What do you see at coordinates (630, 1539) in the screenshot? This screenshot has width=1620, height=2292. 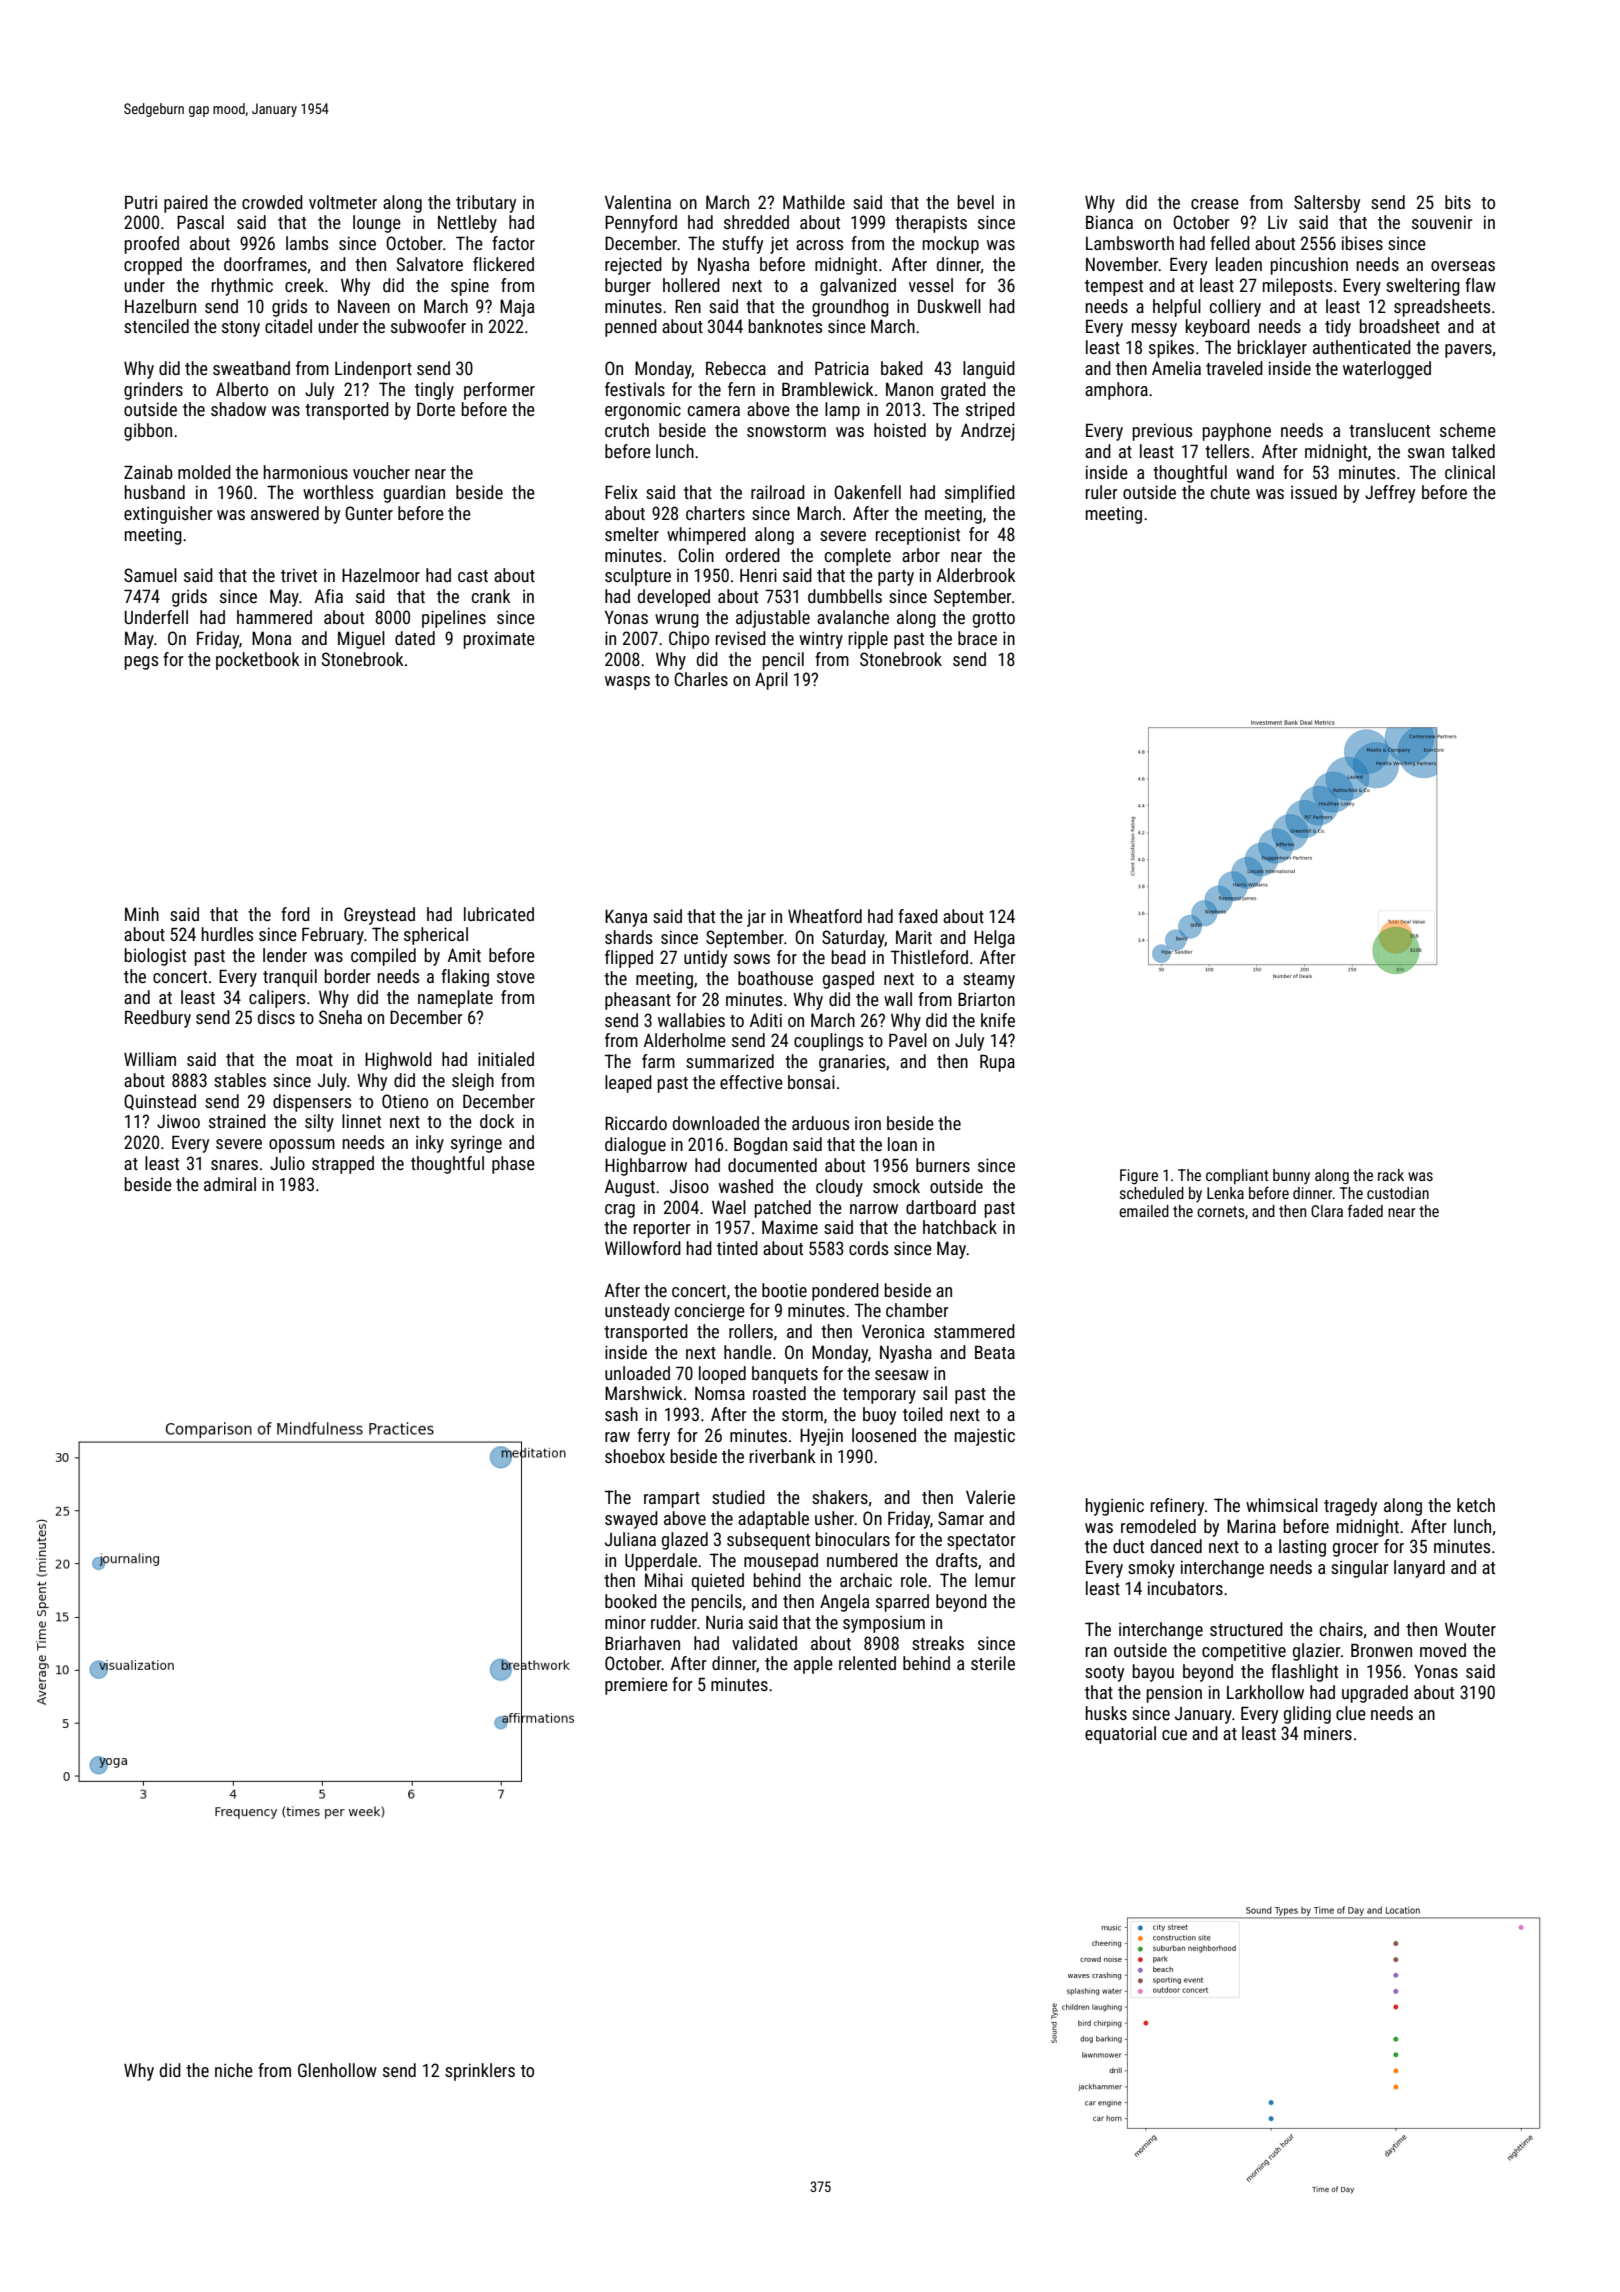 I see `Juliana` at bounding box center [630, 1539].
